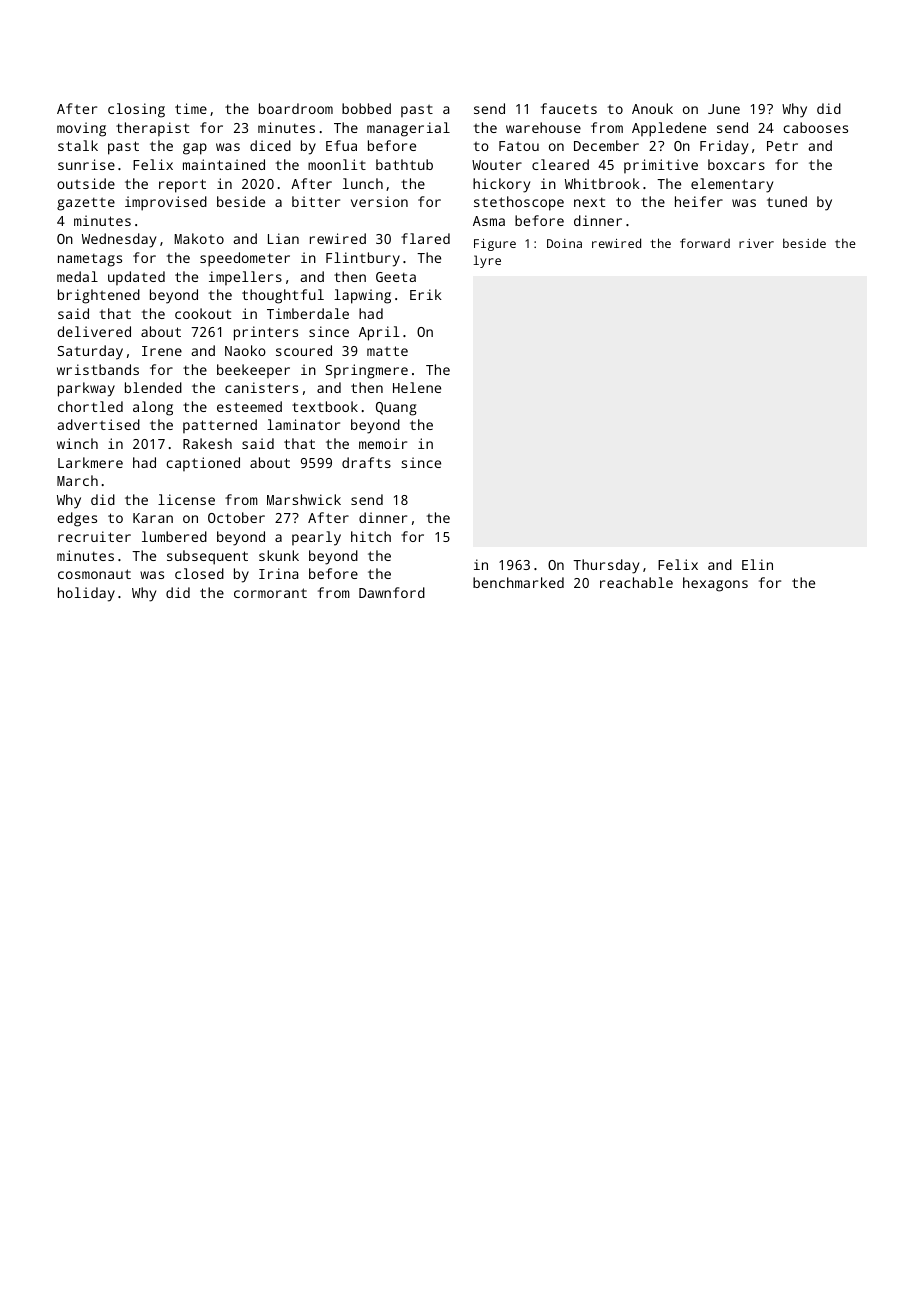 The width and height of the screenshot is (924, 1308). What do you see at coordinates (366, 108) in the screenshot?
I see `bobbed` at bounding box center [366, 108].
